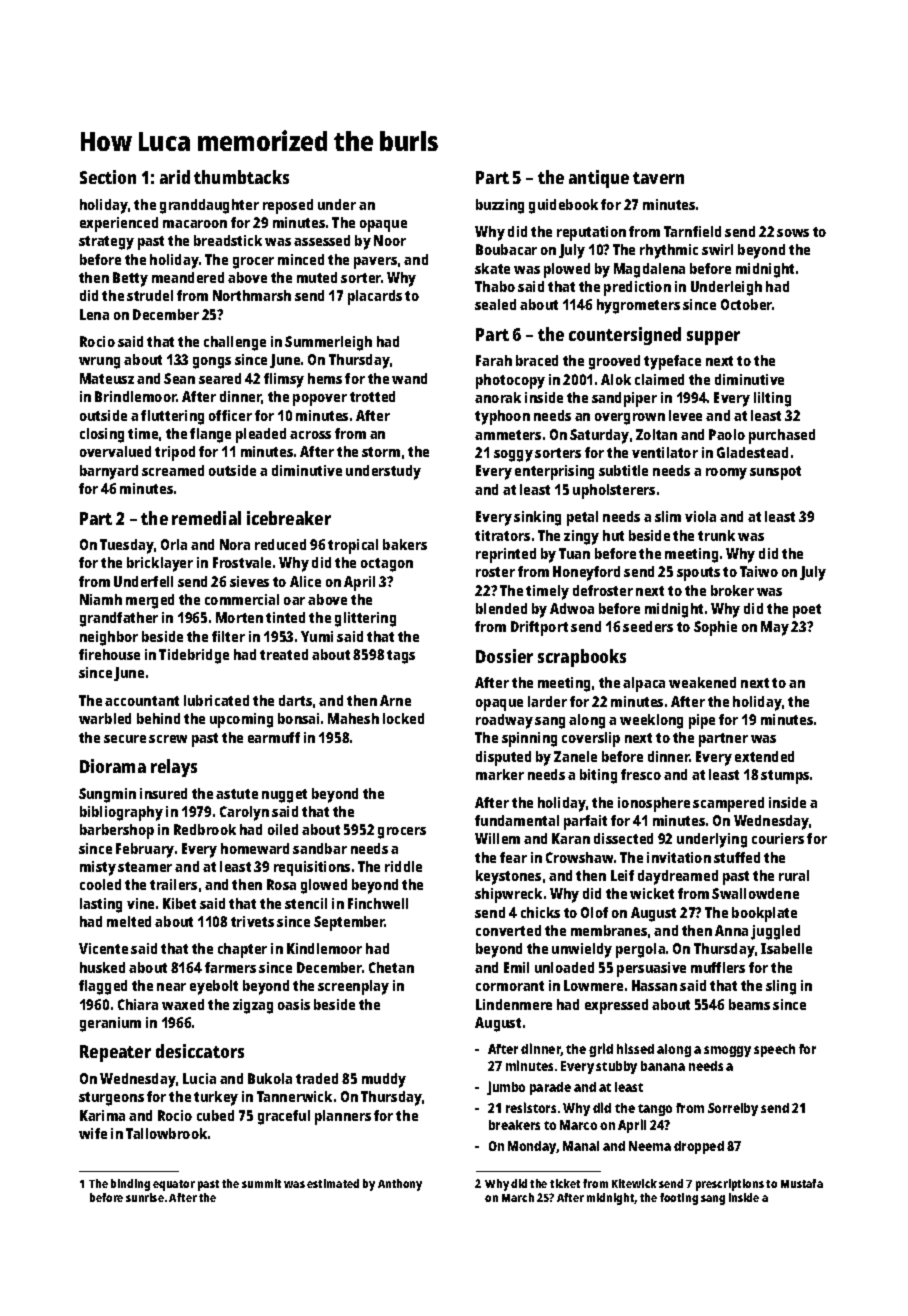  Describe the element at coordinates (775, 628) in the screenshot. I see `May` at that location.
